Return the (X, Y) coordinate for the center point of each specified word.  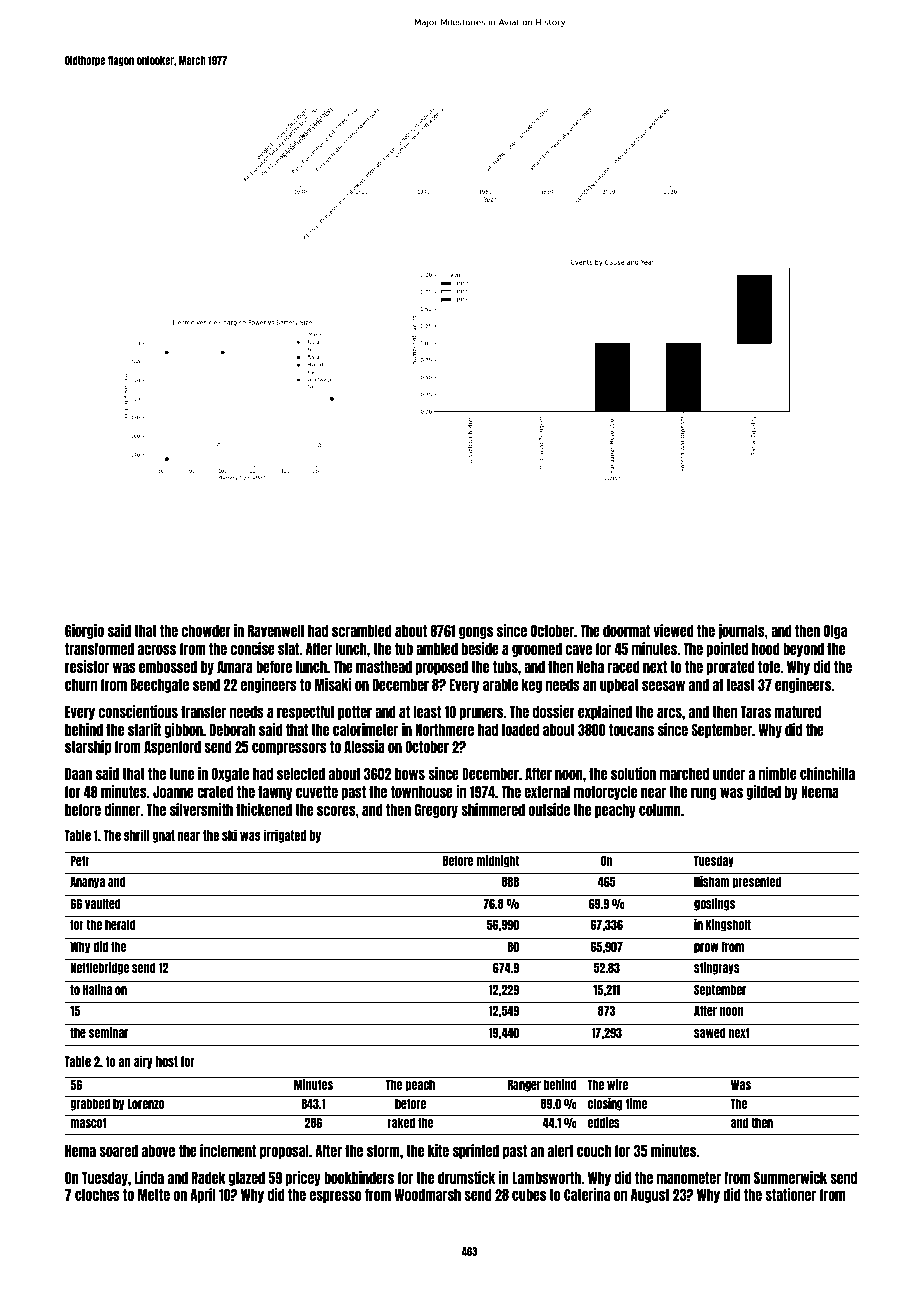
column (660, 810)
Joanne (173, 792)
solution (633, 773)
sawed (710, 1032)
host (167, 1061)
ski (229, 835)
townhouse (422, 792)
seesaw (663, 685)
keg (532, 686)
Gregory (436, 811)
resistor (87, 666)
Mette (154, 1195)
